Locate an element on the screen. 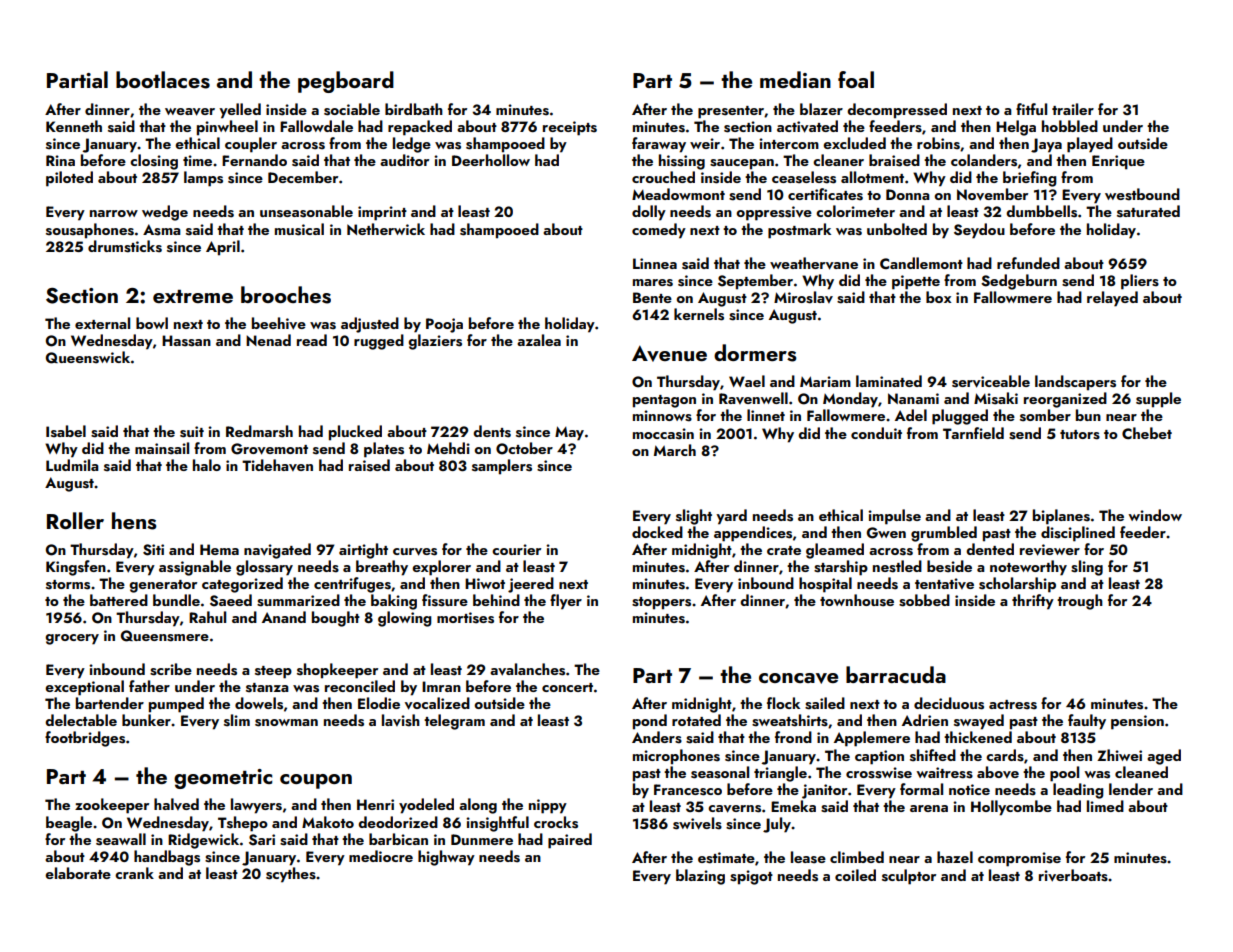 Image resolution: width=1233 pixels, height=952 pixels. Kenneth is located at coordinates (74, 126).
